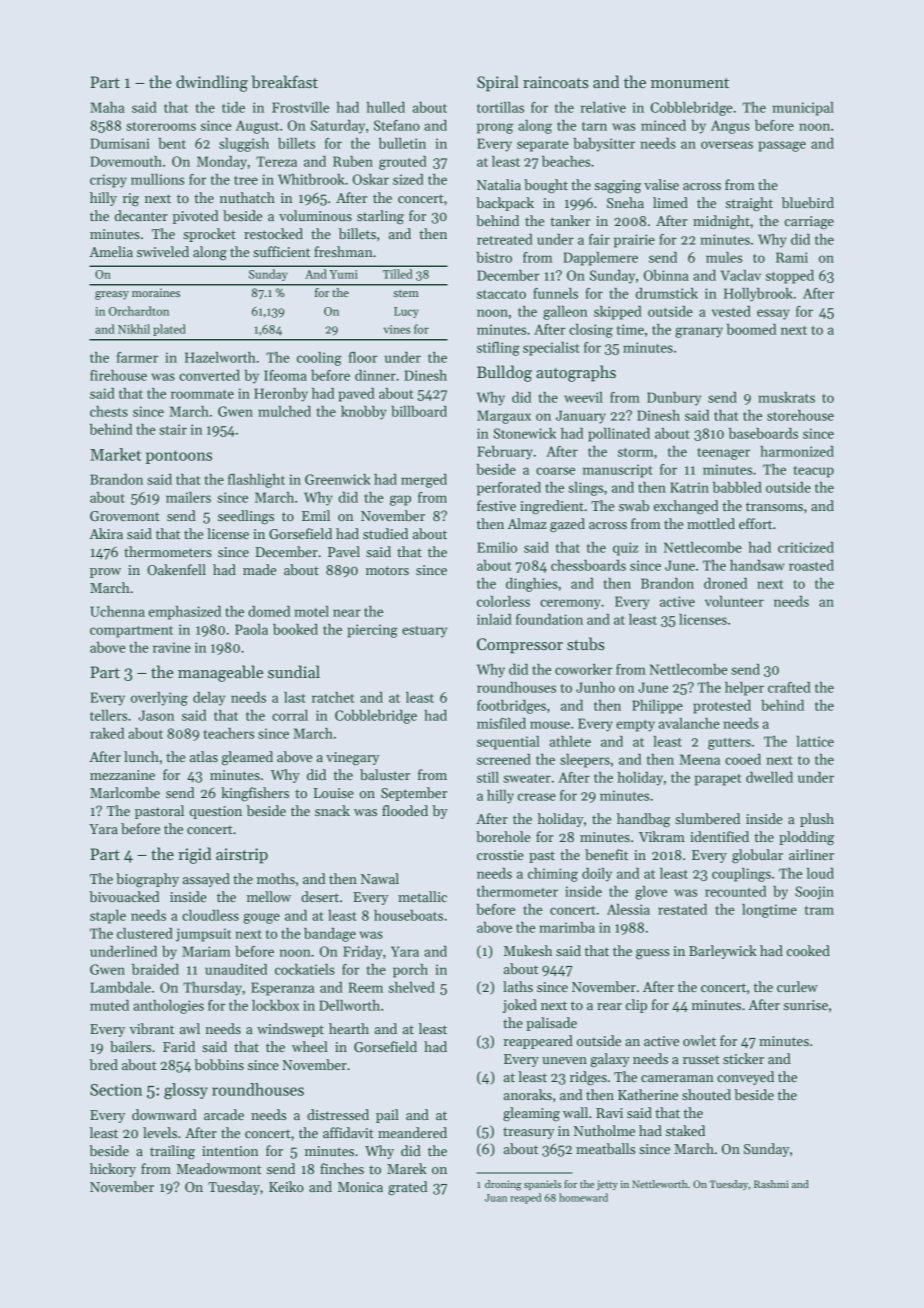 The image size is (924, 1308). What do you see at coordinates (186, 1091) in the screenshot?
I see `glossy` at bounding box center [186, 1091].
